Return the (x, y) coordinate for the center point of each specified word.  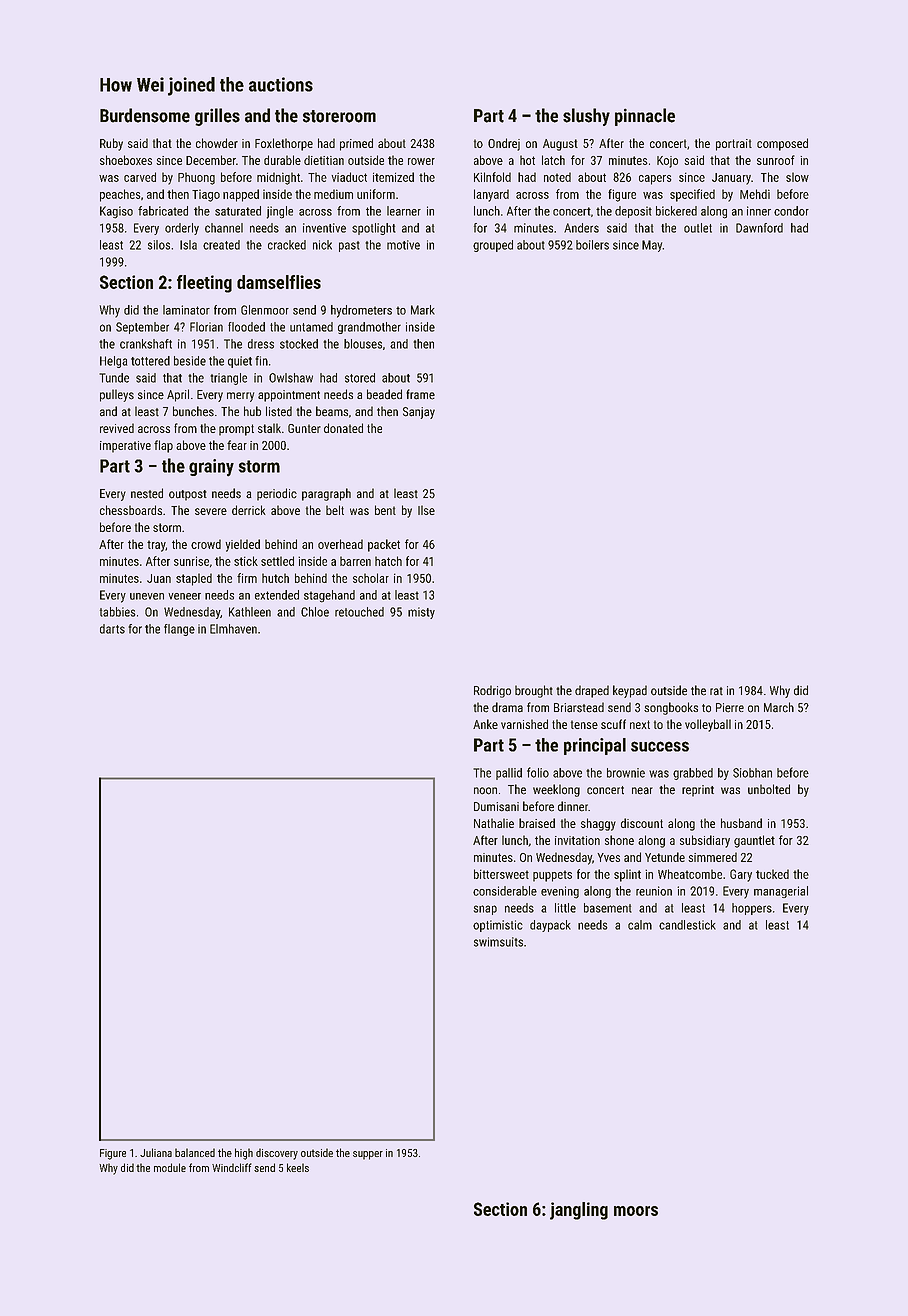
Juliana (156, 1152)
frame (420, 394)
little (565, 908)
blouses (363, 344)
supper (368, 1155)
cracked (287, 245)
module (170, 1167)
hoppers (752, 909)
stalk (269, 428)
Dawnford (759, 228)
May (652, 246)
